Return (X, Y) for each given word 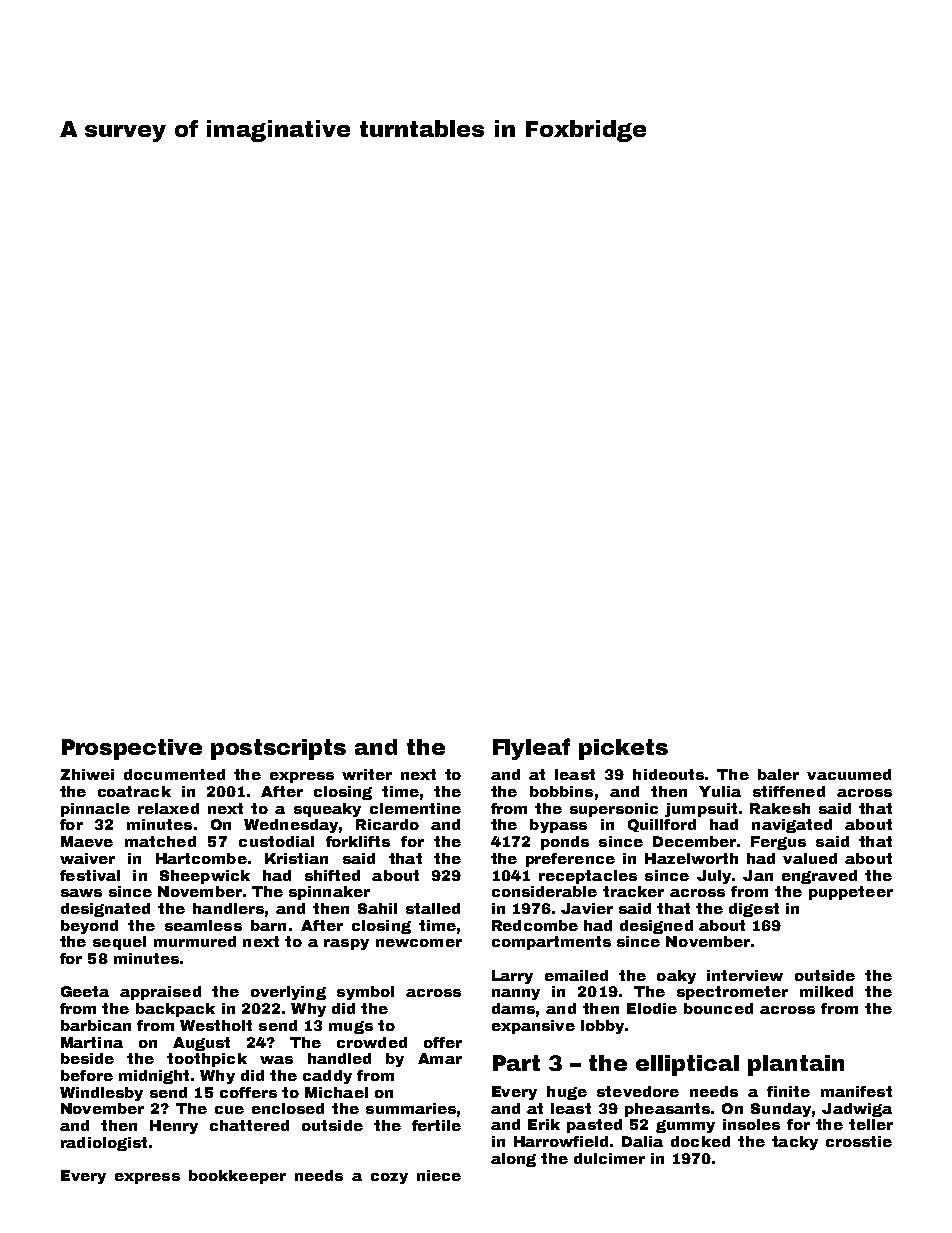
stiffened (789, 791)
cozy (389, 1178)
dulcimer (609, 1158)
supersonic (614, 810)
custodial (276, 841)
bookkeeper (237, 1177)
